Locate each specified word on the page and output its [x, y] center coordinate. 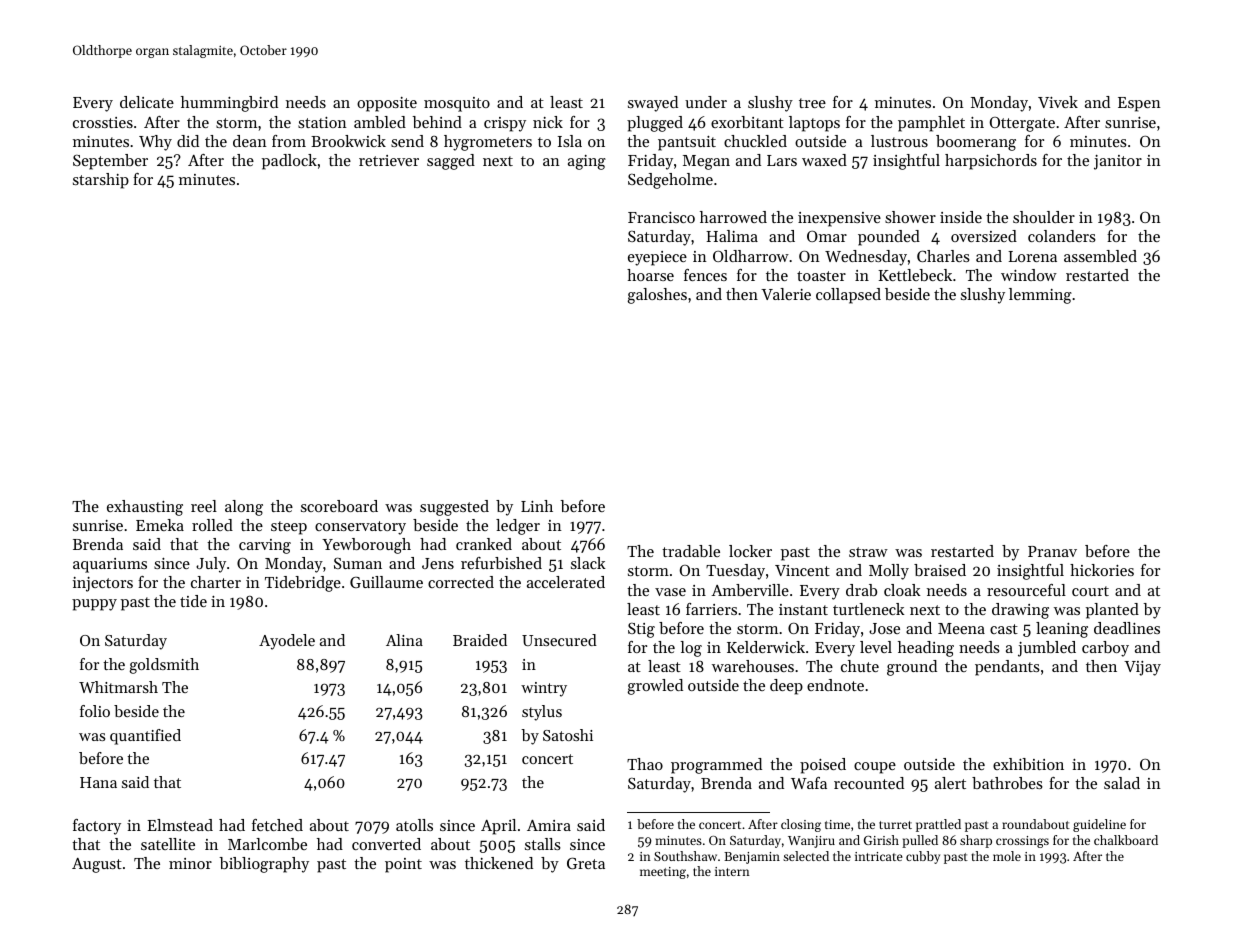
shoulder [1044, 217]
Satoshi [568, 735]
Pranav [1052, 551]
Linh [537, 506]
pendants [1007, 668]
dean [250, 141]
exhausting [145, 508]
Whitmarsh [118, 687]
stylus [542, 713]
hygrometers [488, 143]
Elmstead [180, 825]
